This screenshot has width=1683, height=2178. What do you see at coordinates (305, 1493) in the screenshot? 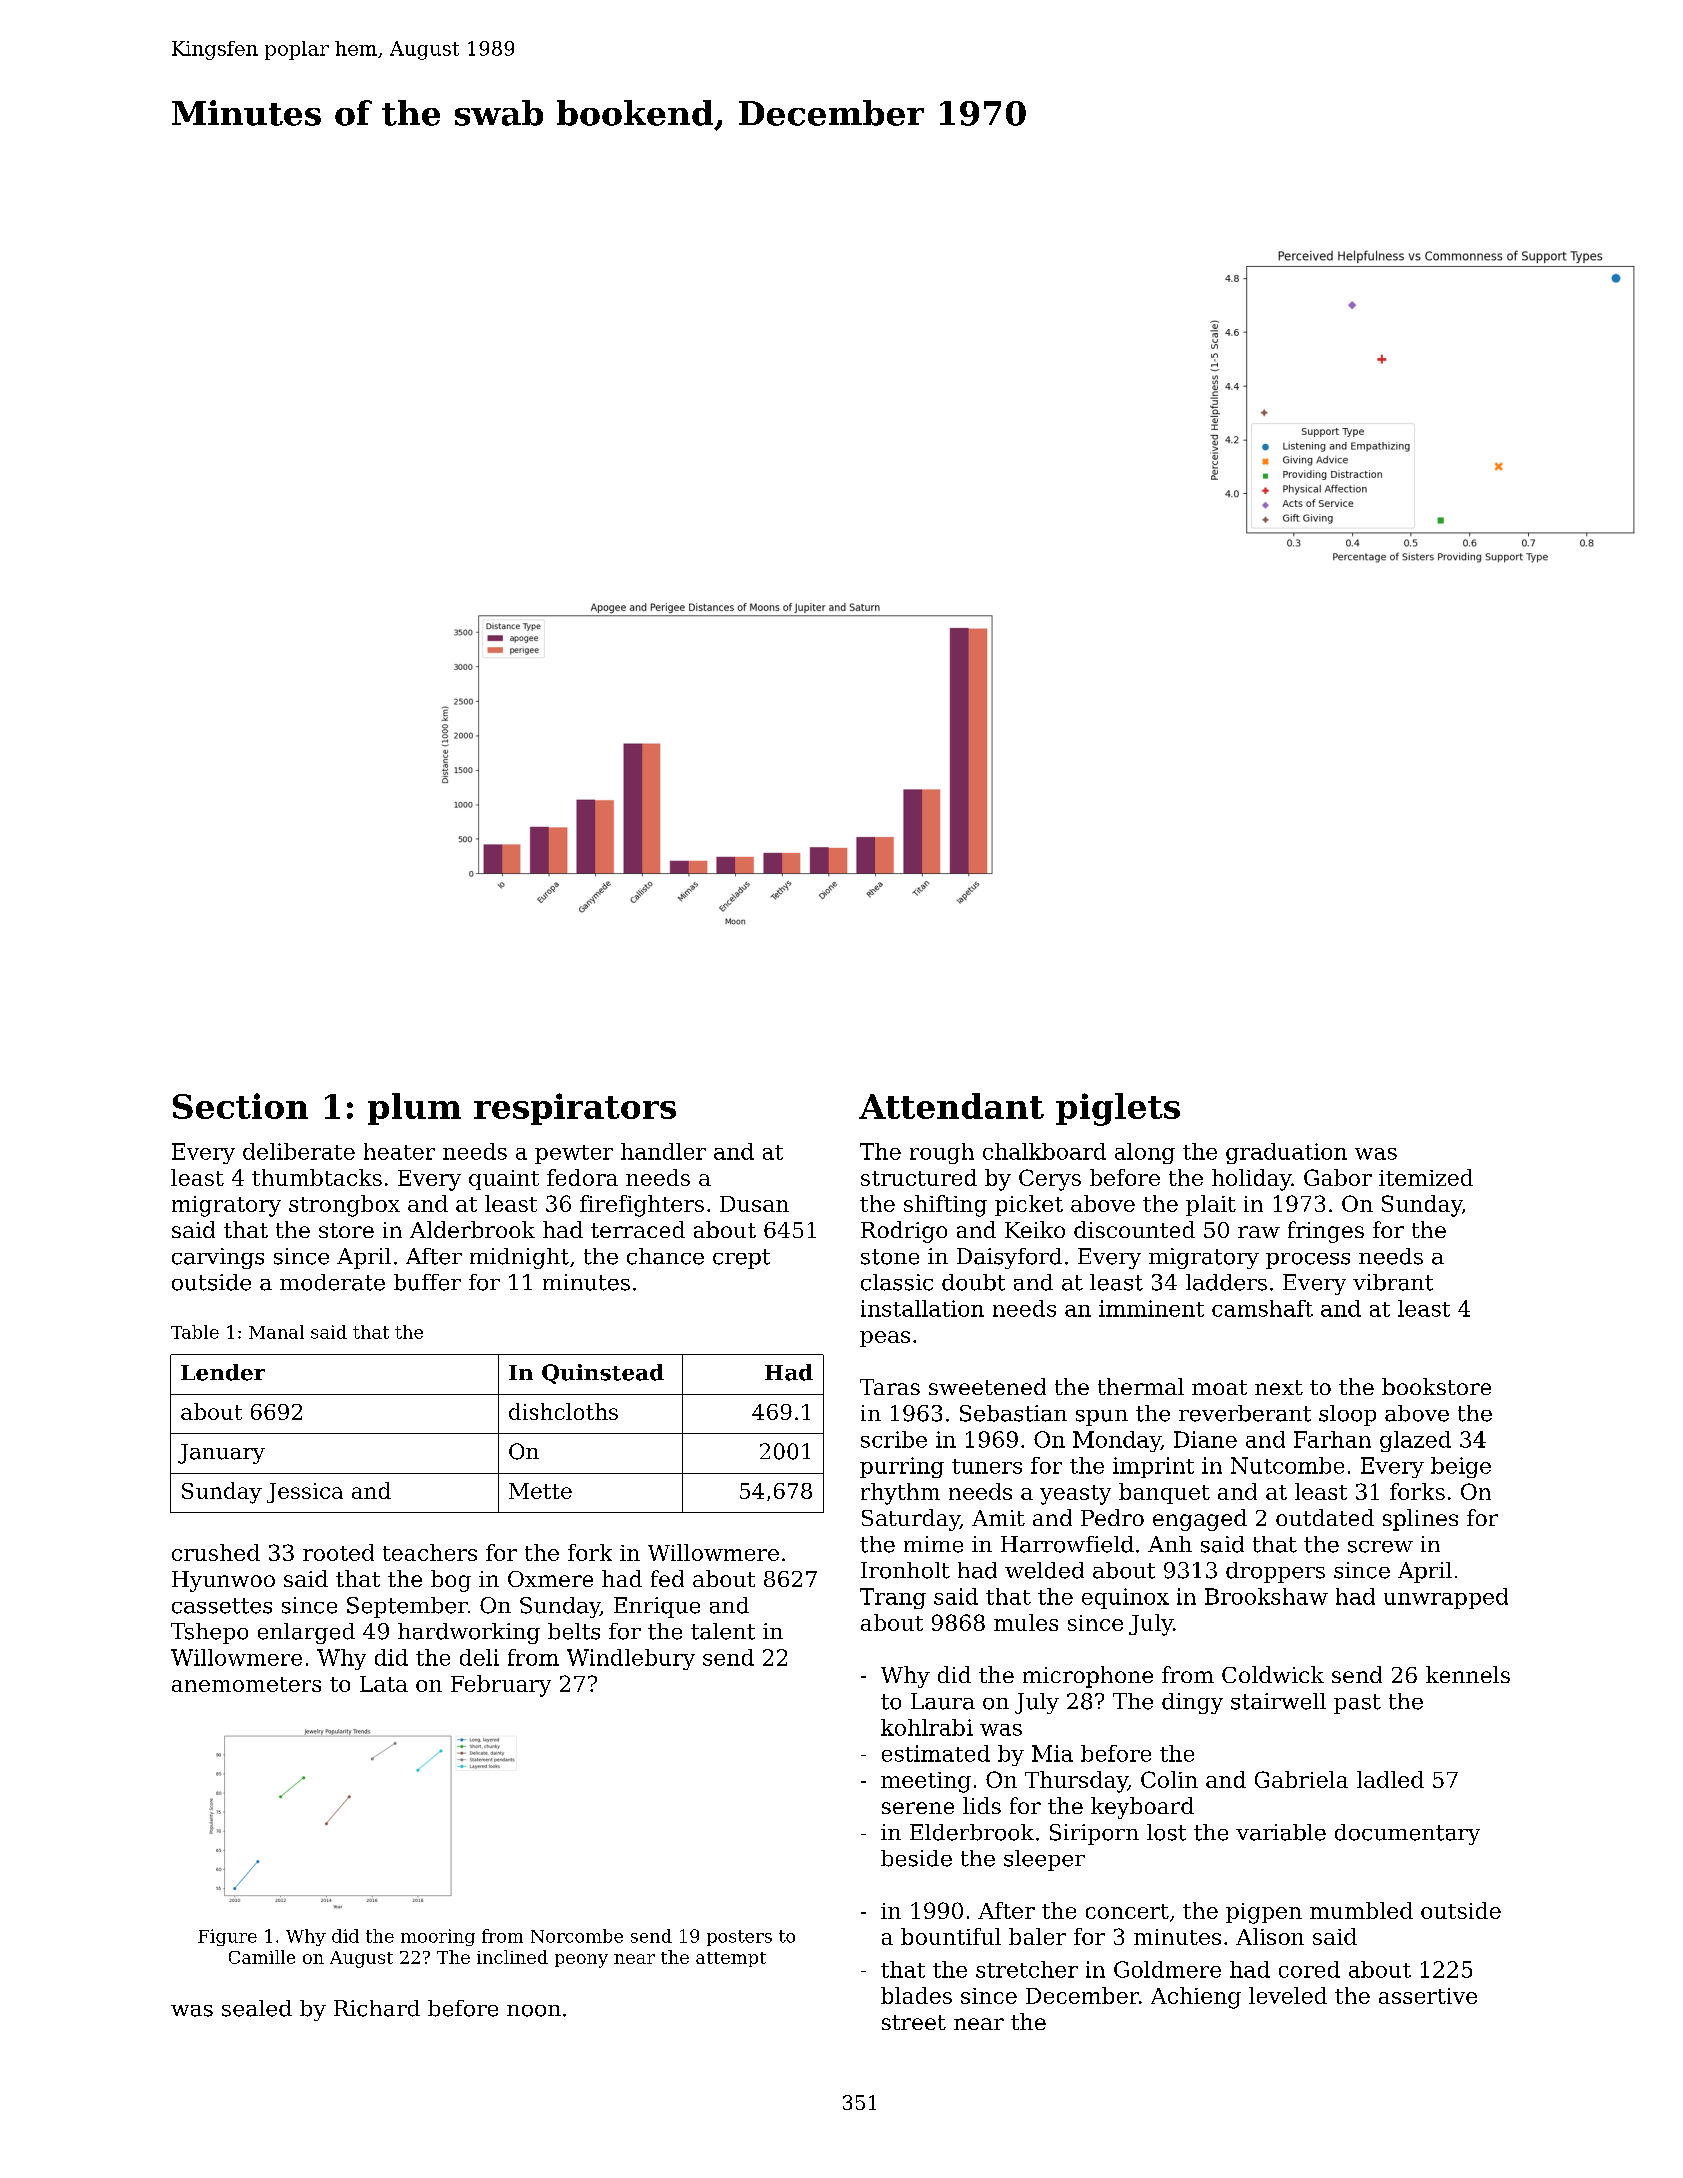
I see `Jessica` at bounding box center [305, 1493].
